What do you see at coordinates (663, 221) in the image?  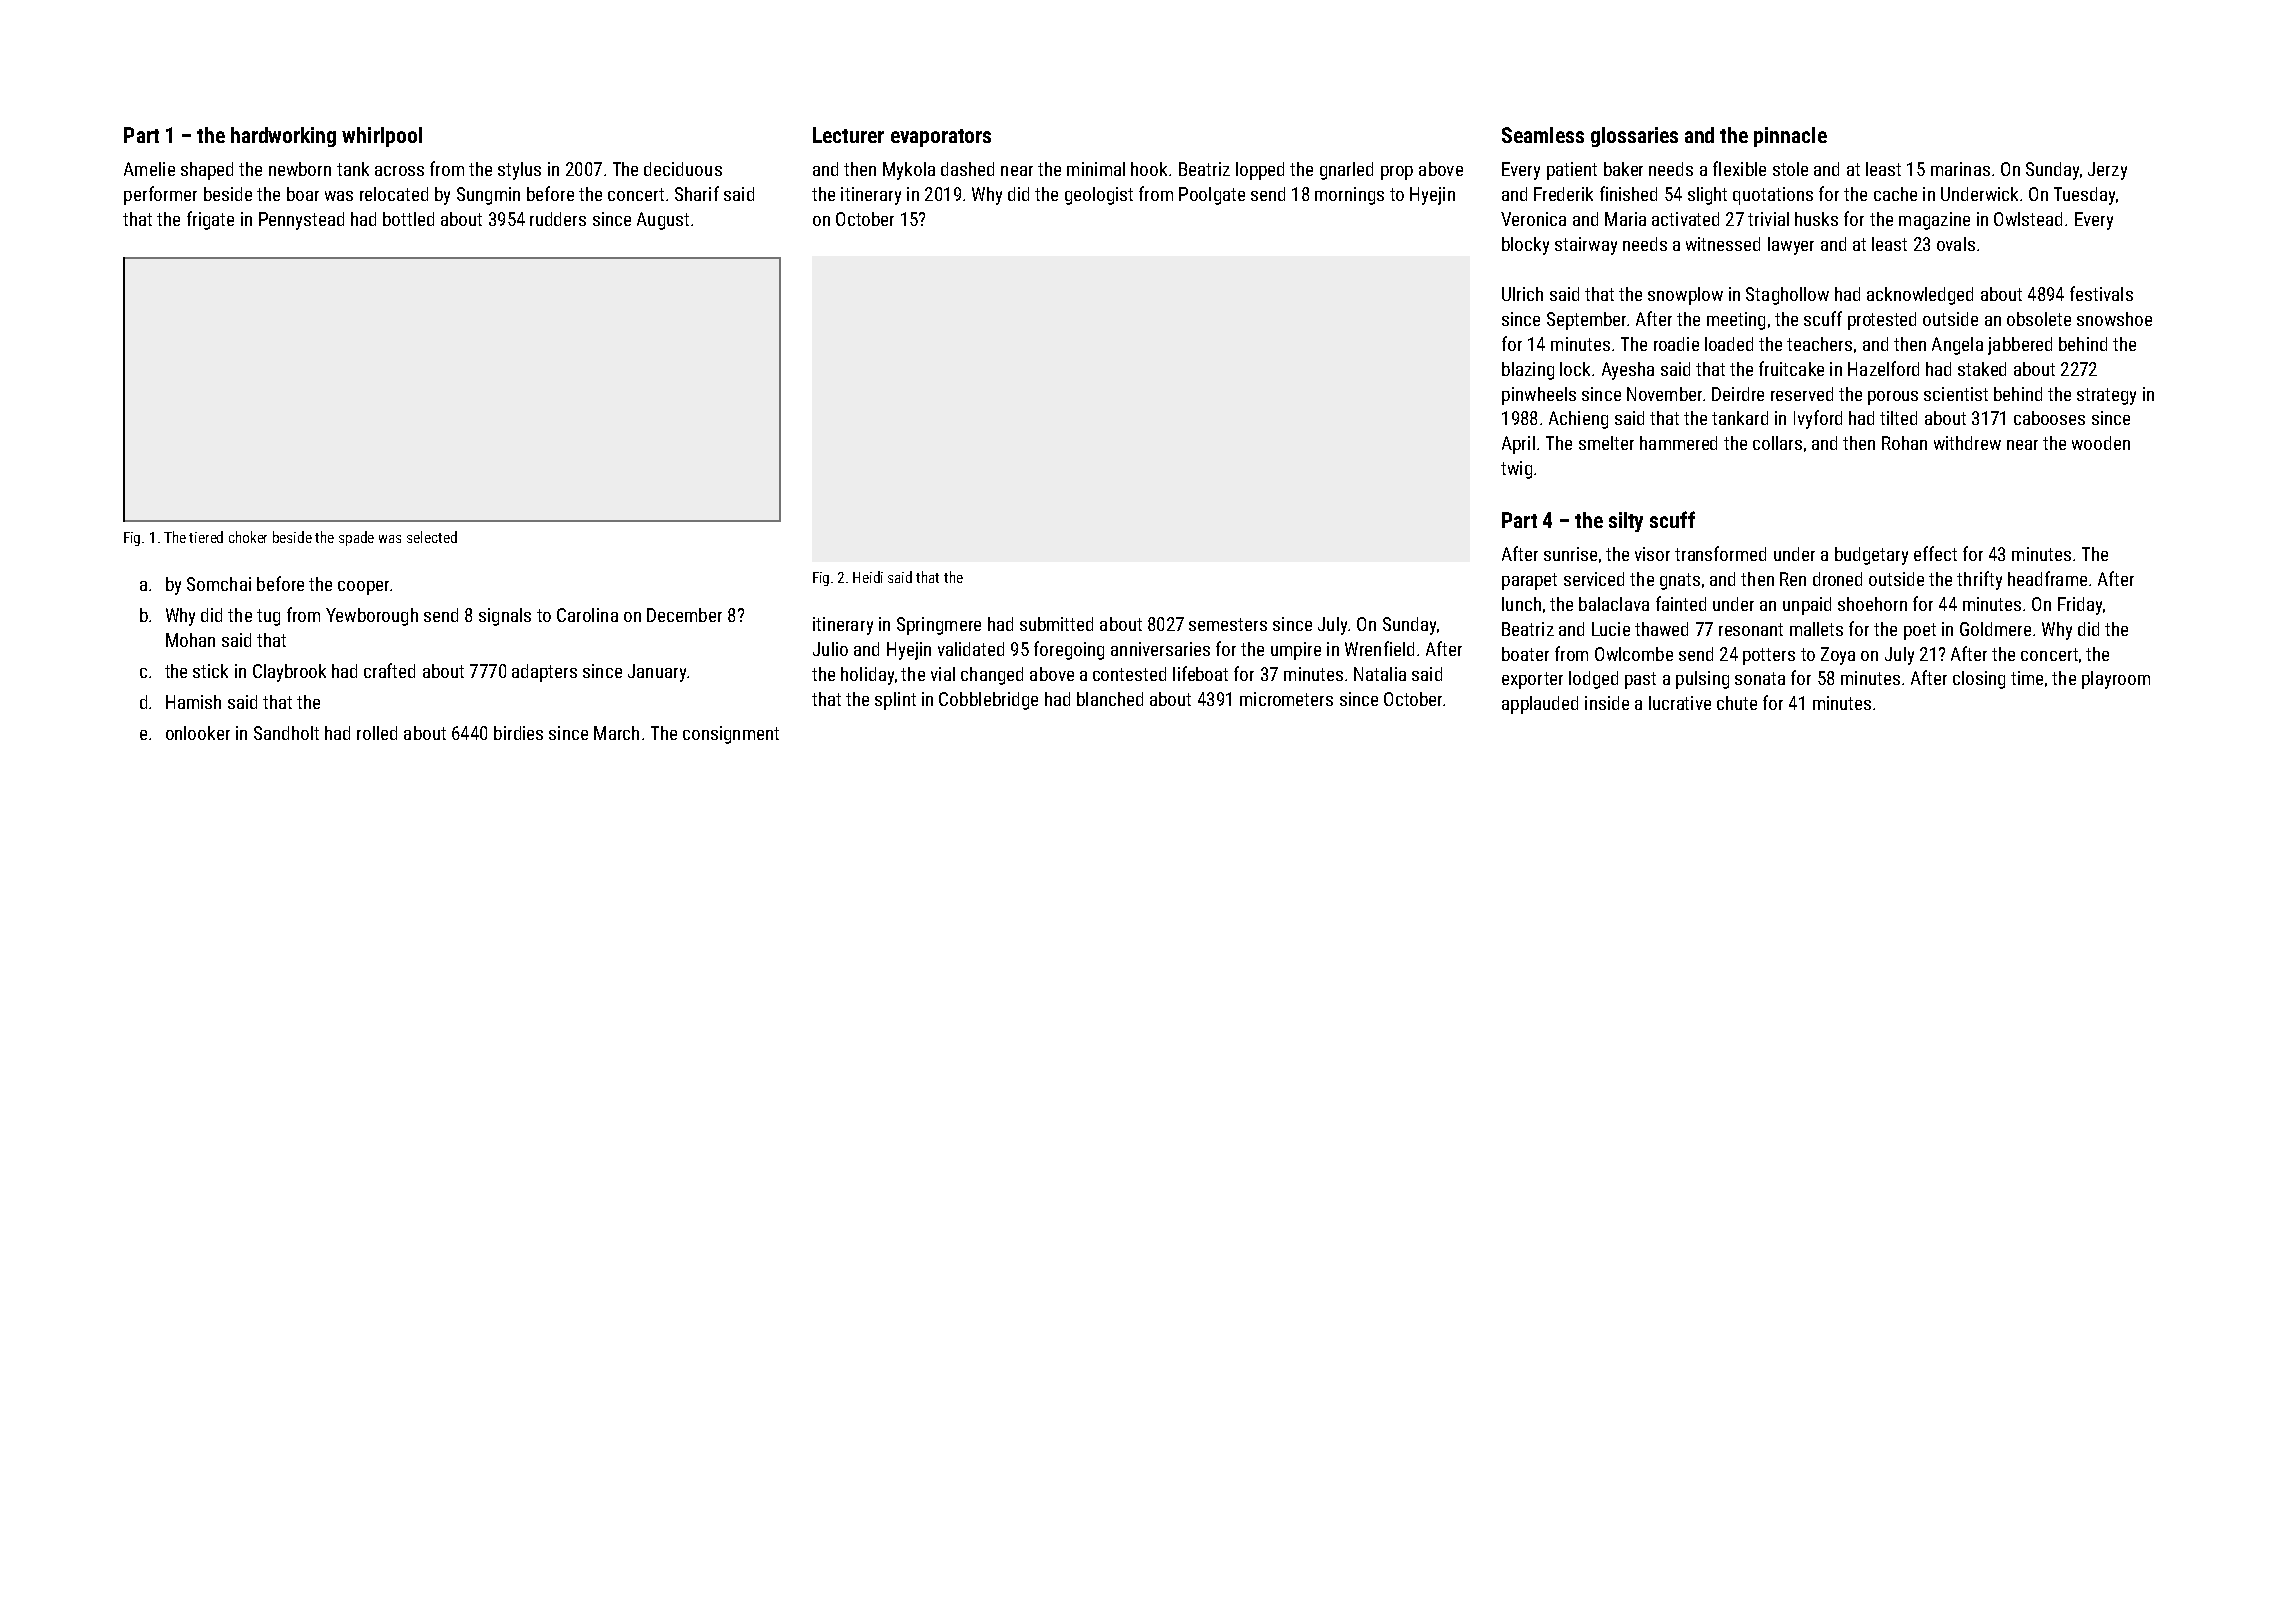 I see `August` at bounding box center [663, 221].
